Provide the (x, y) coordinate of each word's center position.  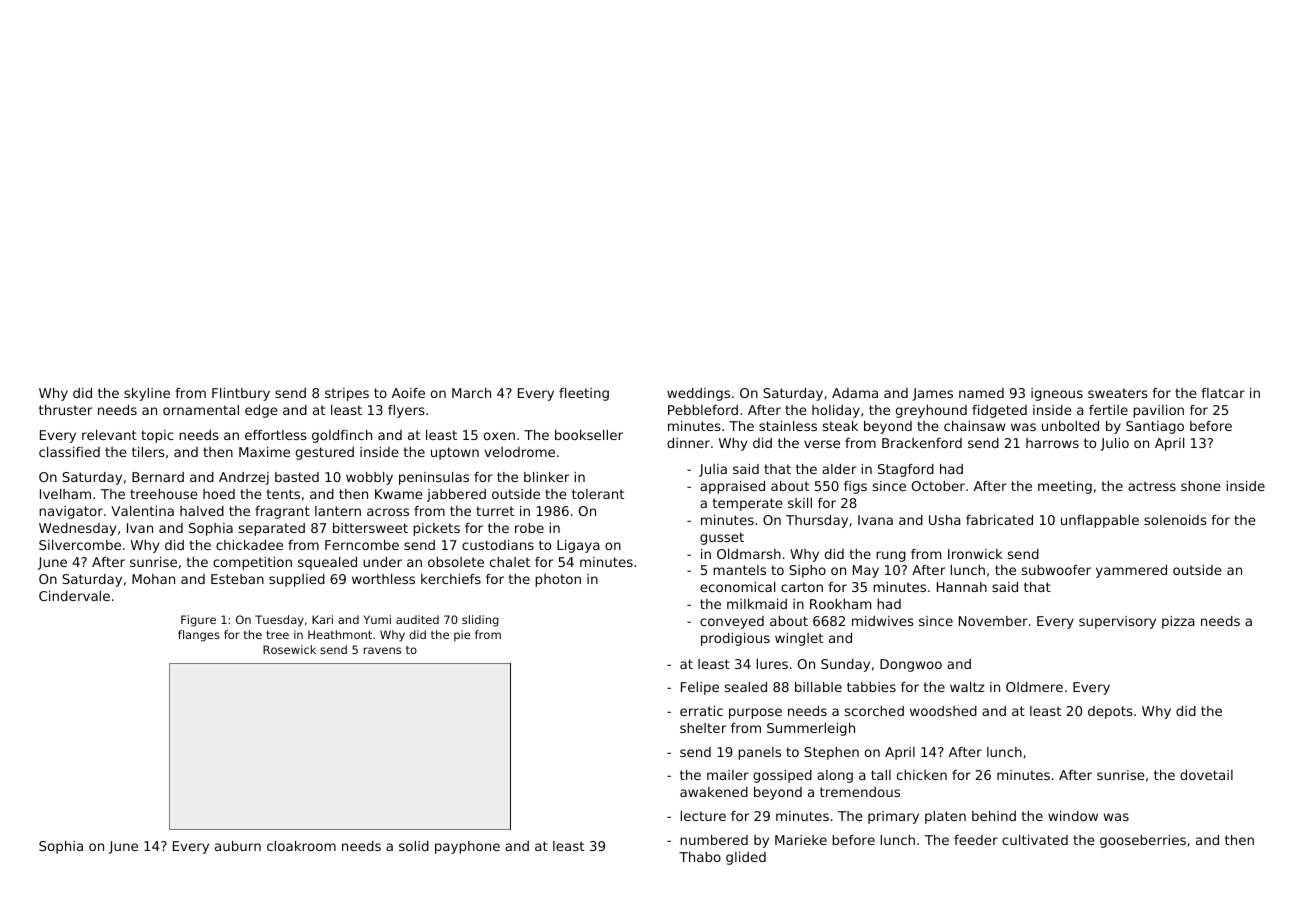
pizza (1178, 622)
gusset (722, 538)
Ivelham (65, 494)
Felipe (700, 688)
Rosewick (289, 649)
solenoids (1175, 520)
